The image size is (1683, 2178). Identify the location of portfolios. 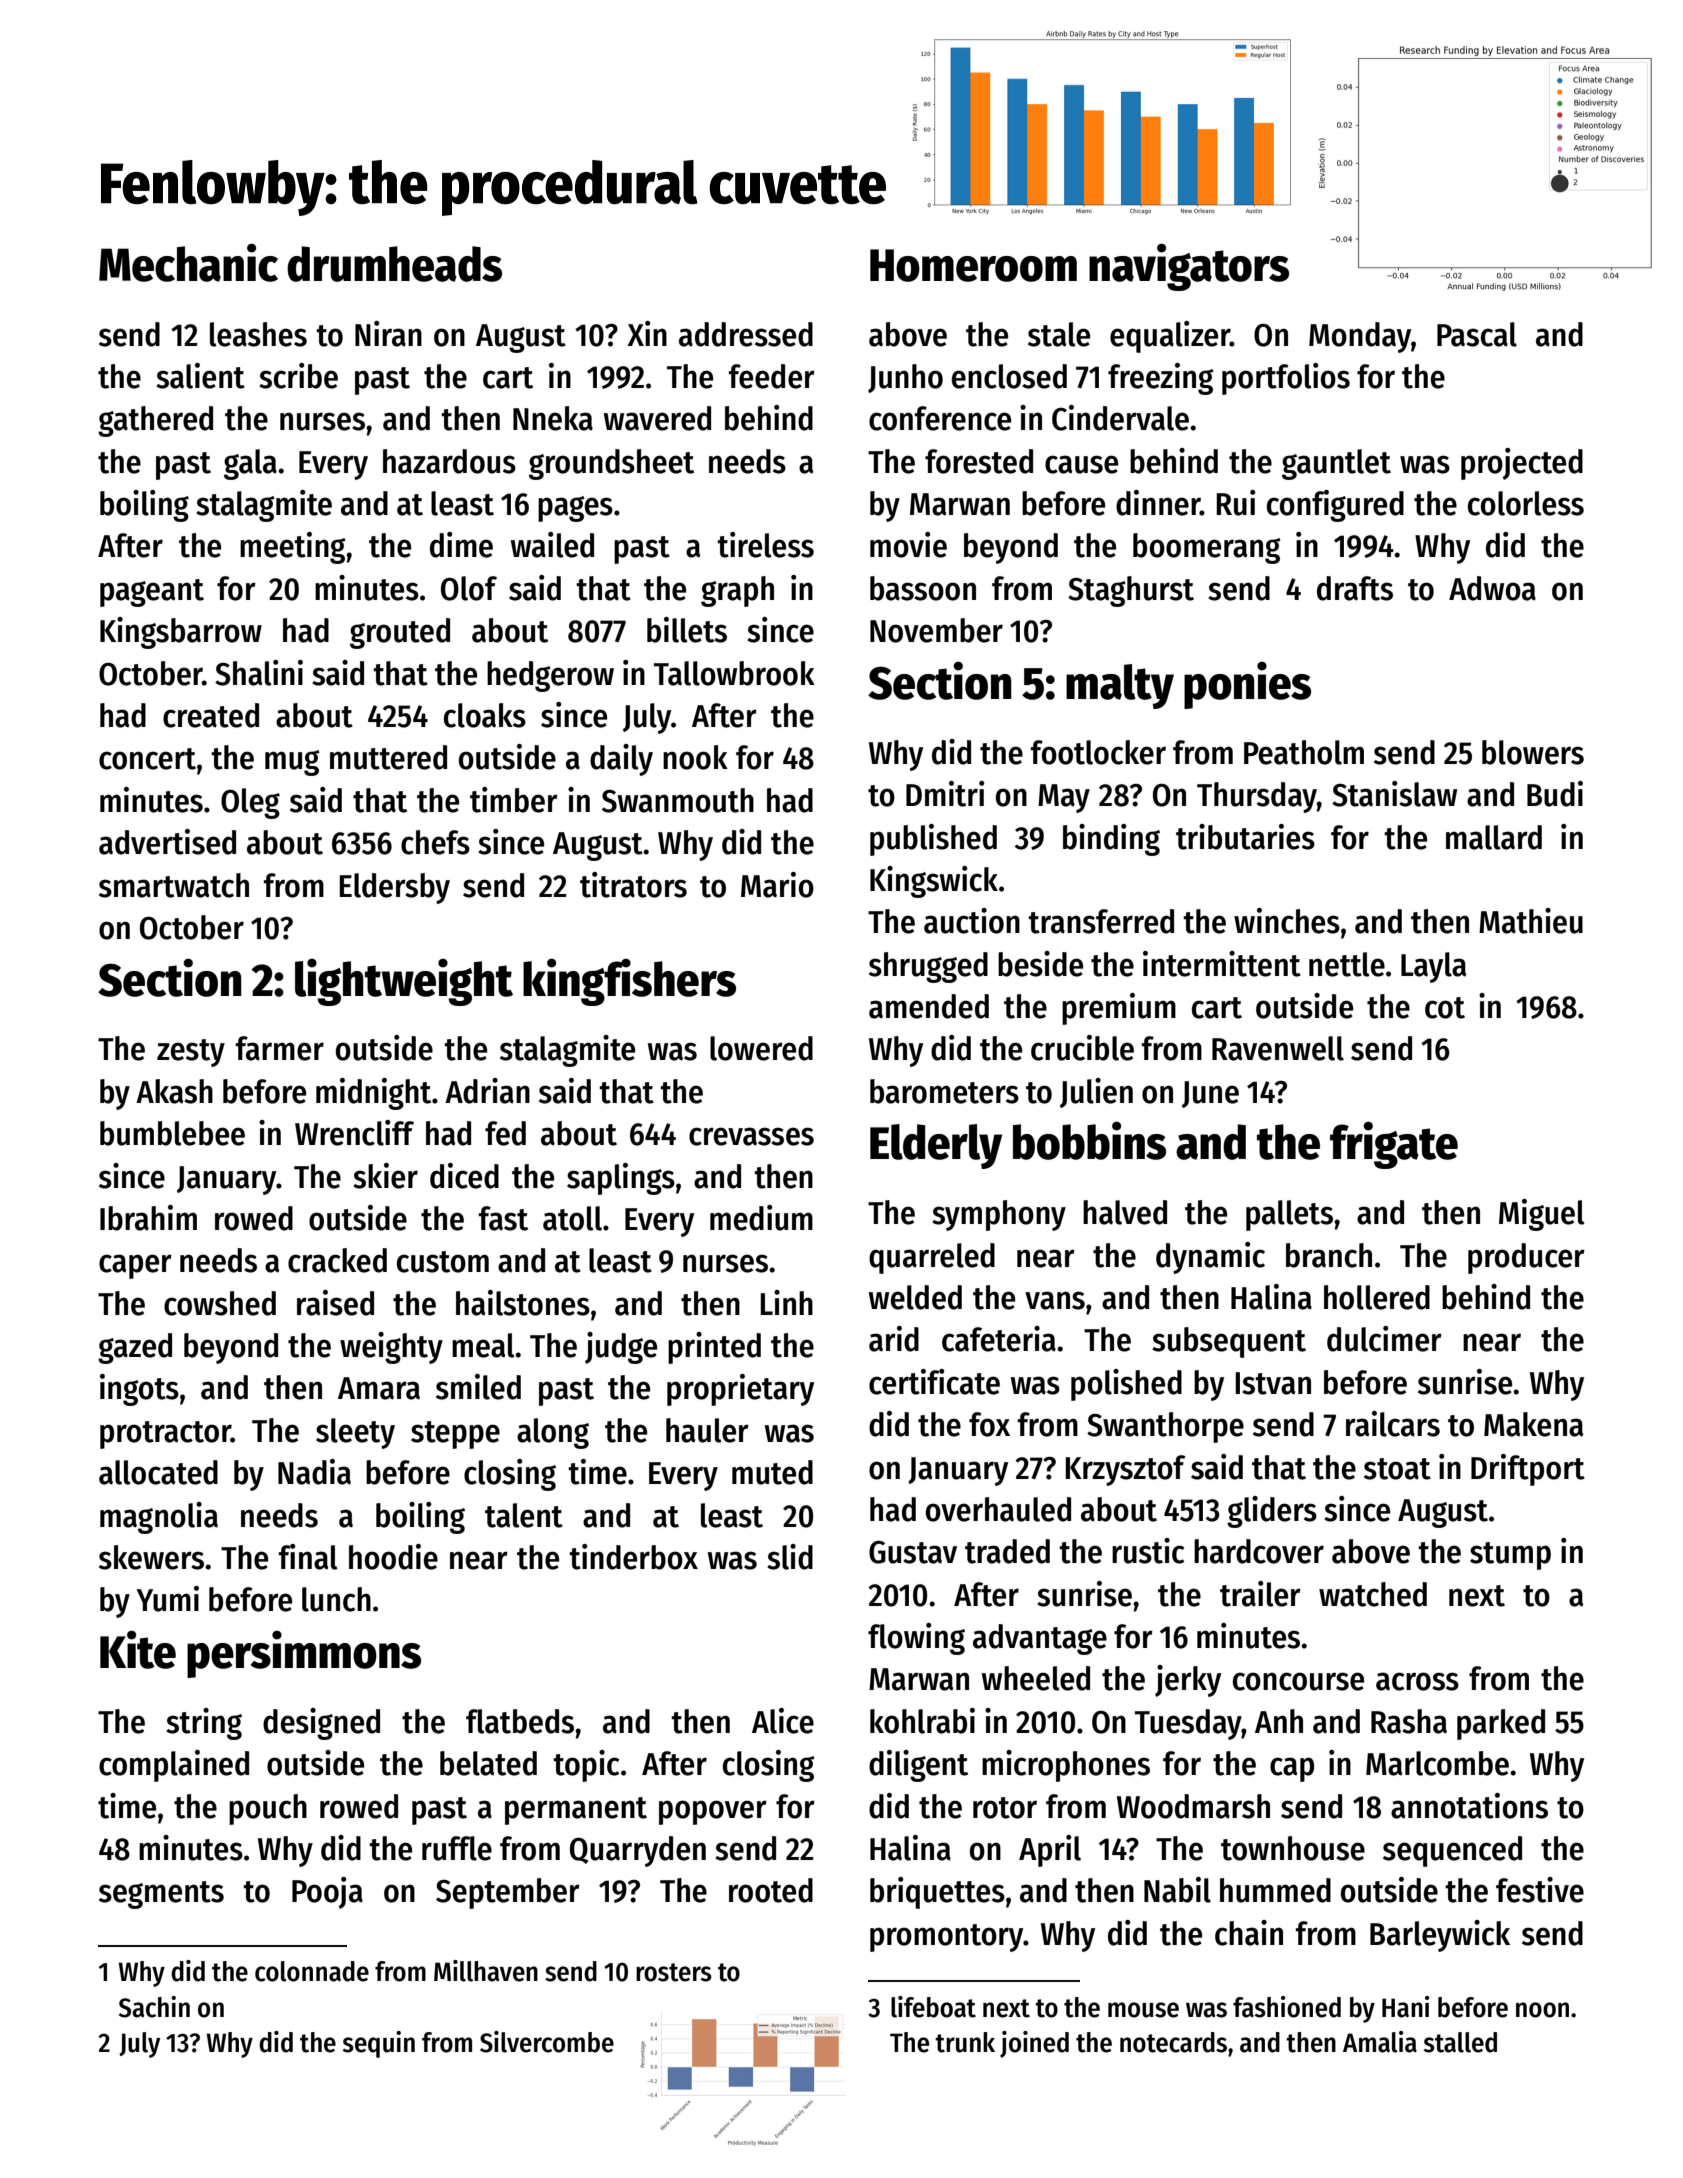
(1286, 379).
